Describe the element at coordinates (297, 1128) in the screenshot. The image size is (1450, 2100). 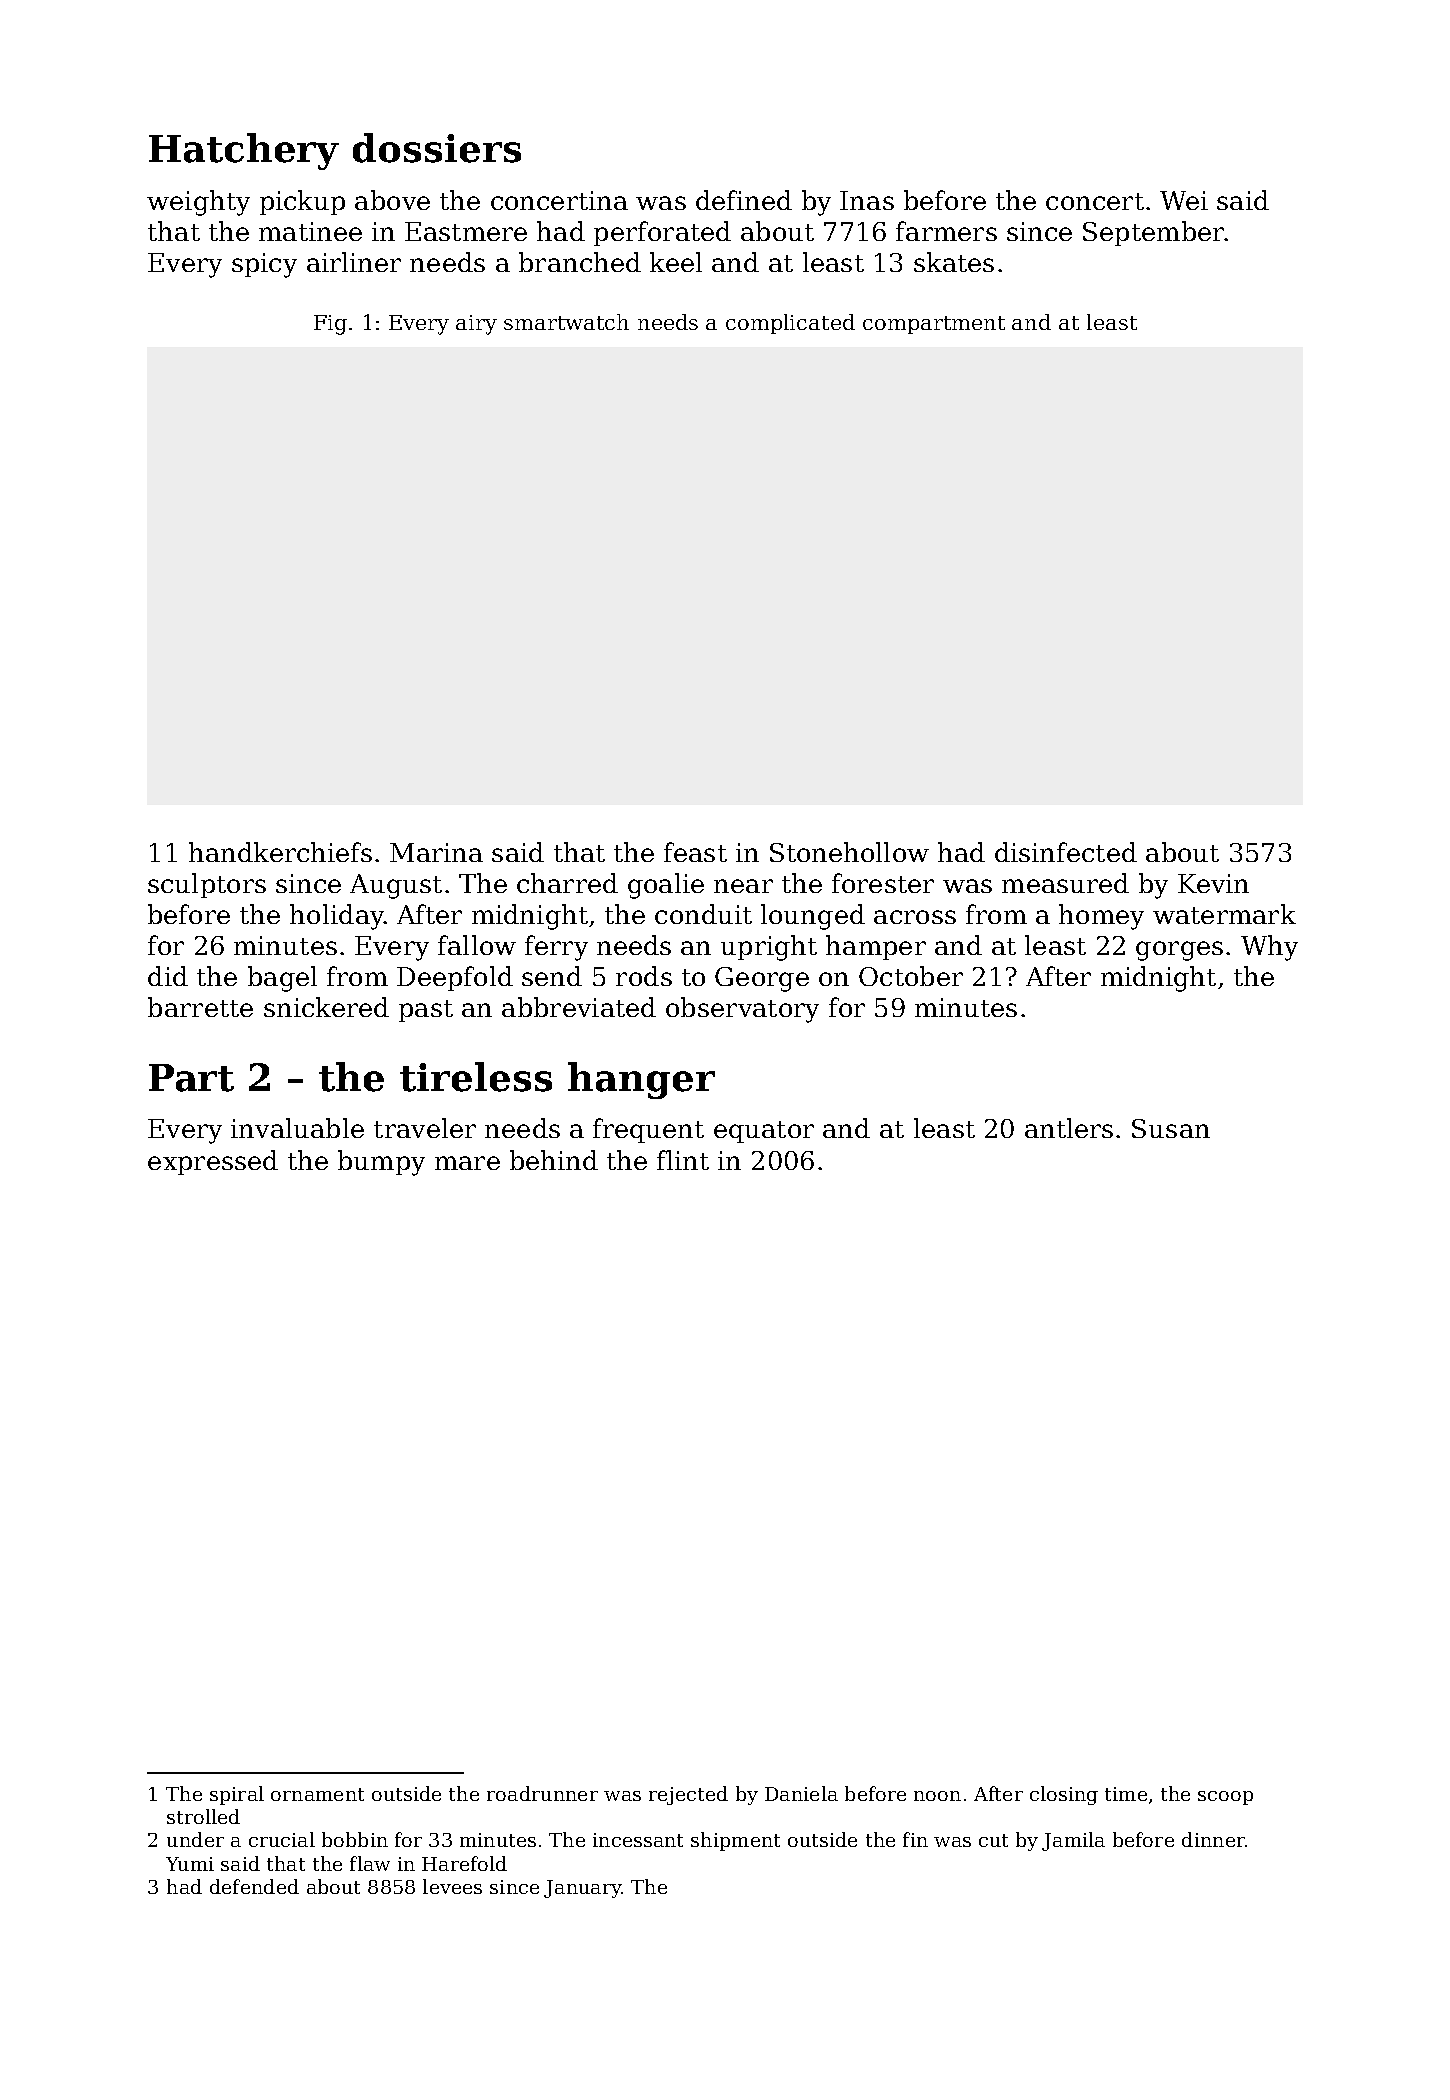
I see `invaluable` at that location.
